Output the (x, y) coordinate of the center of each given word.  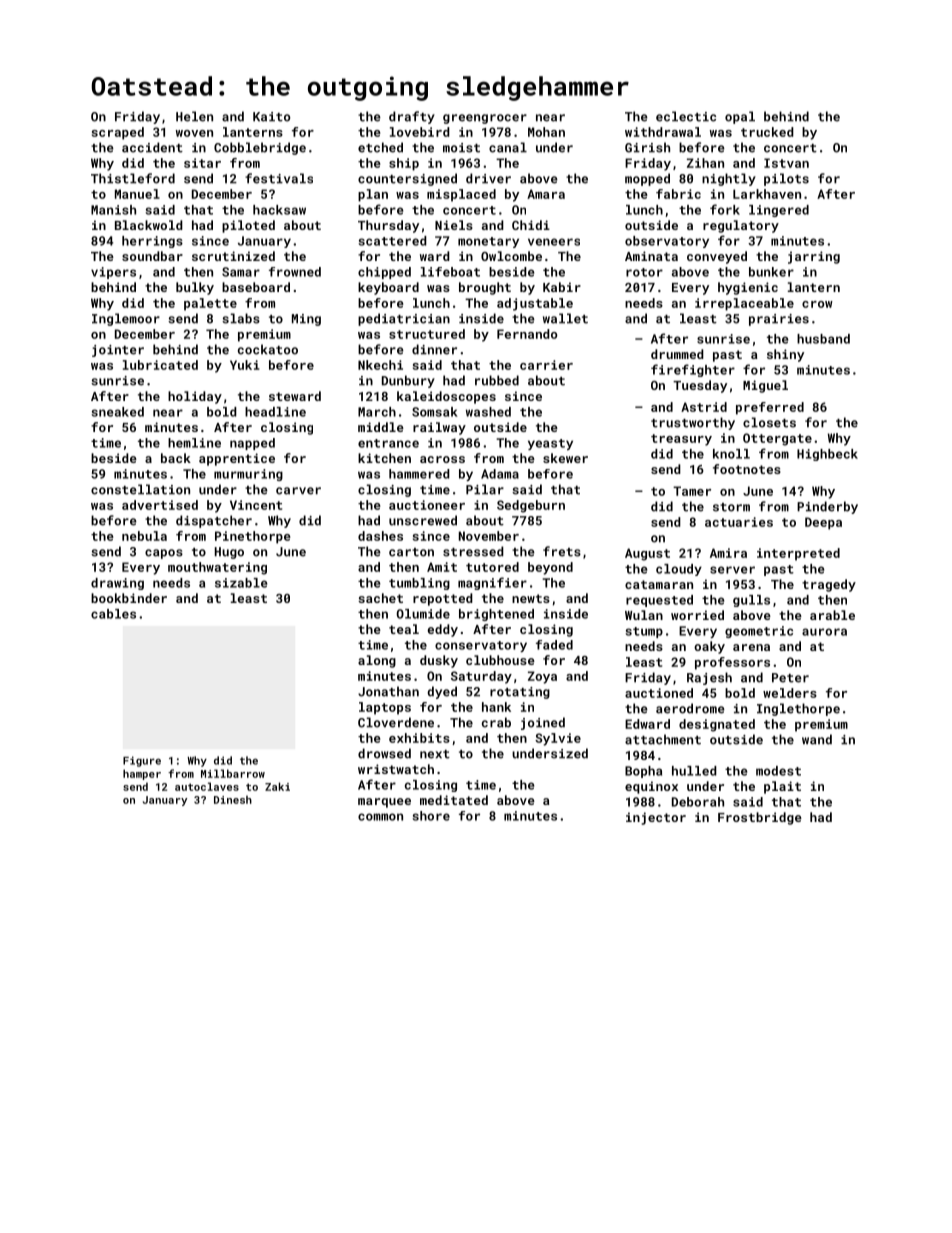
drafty (412, 117)
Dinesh (233, 799)
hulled (694, 771)
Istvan (786, 163)
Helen (194, 116)
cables (113, 614)
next (435, 754)
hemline (194, 443)
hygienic (748, 288)
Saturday (481, 677)
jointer (118, 351)
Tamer (692, 491)
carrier (546, 365)
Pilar (485, 489)
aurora (824, 632)
